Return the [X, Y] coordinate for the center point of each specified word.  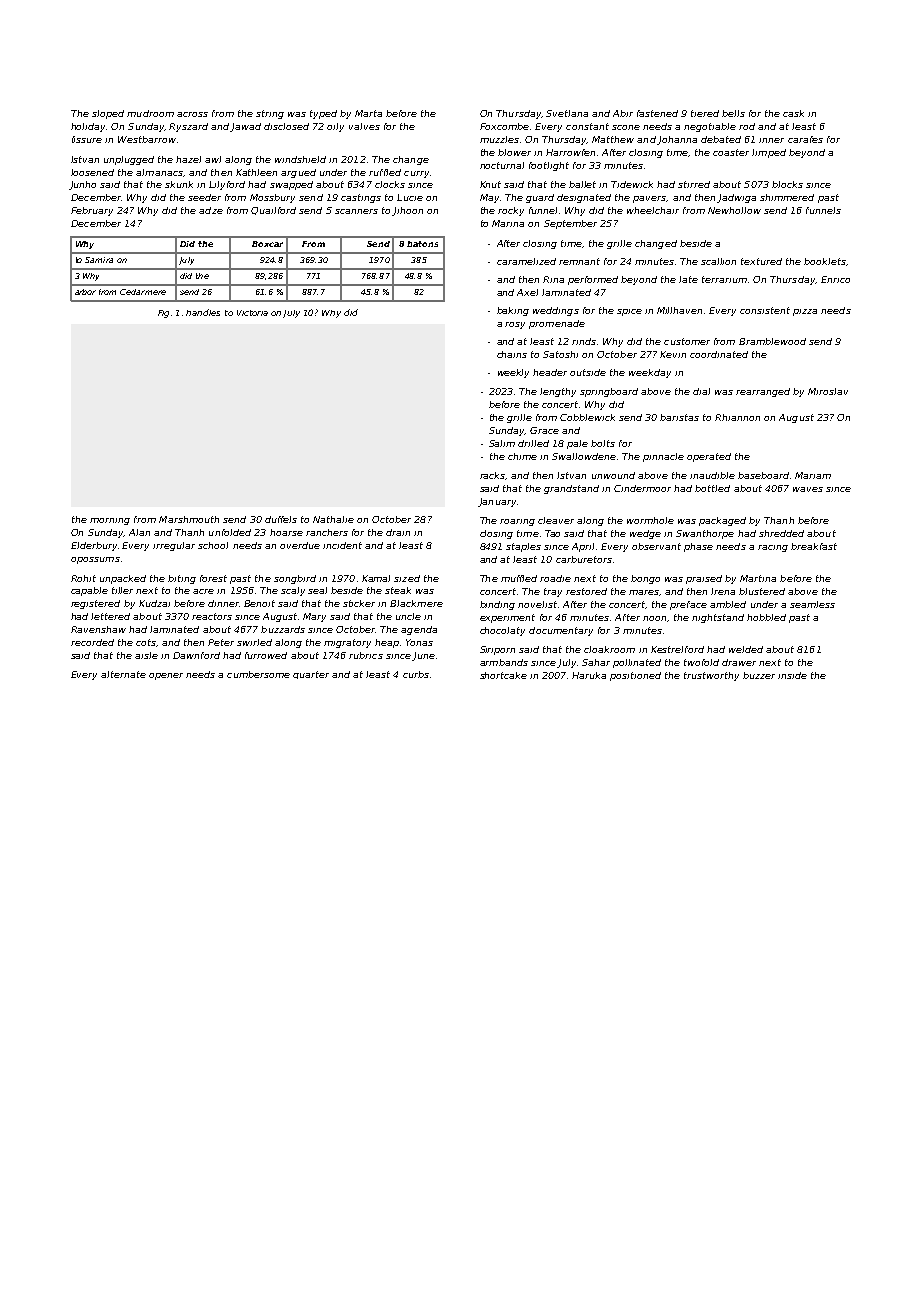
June [423, 656]
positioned [635, 676]
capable [89, 591]
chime [522, 456]
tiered [705, 113]
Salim [502, 443]
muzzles [499, 139]
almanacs [159, 172]
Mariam [813, 475]
